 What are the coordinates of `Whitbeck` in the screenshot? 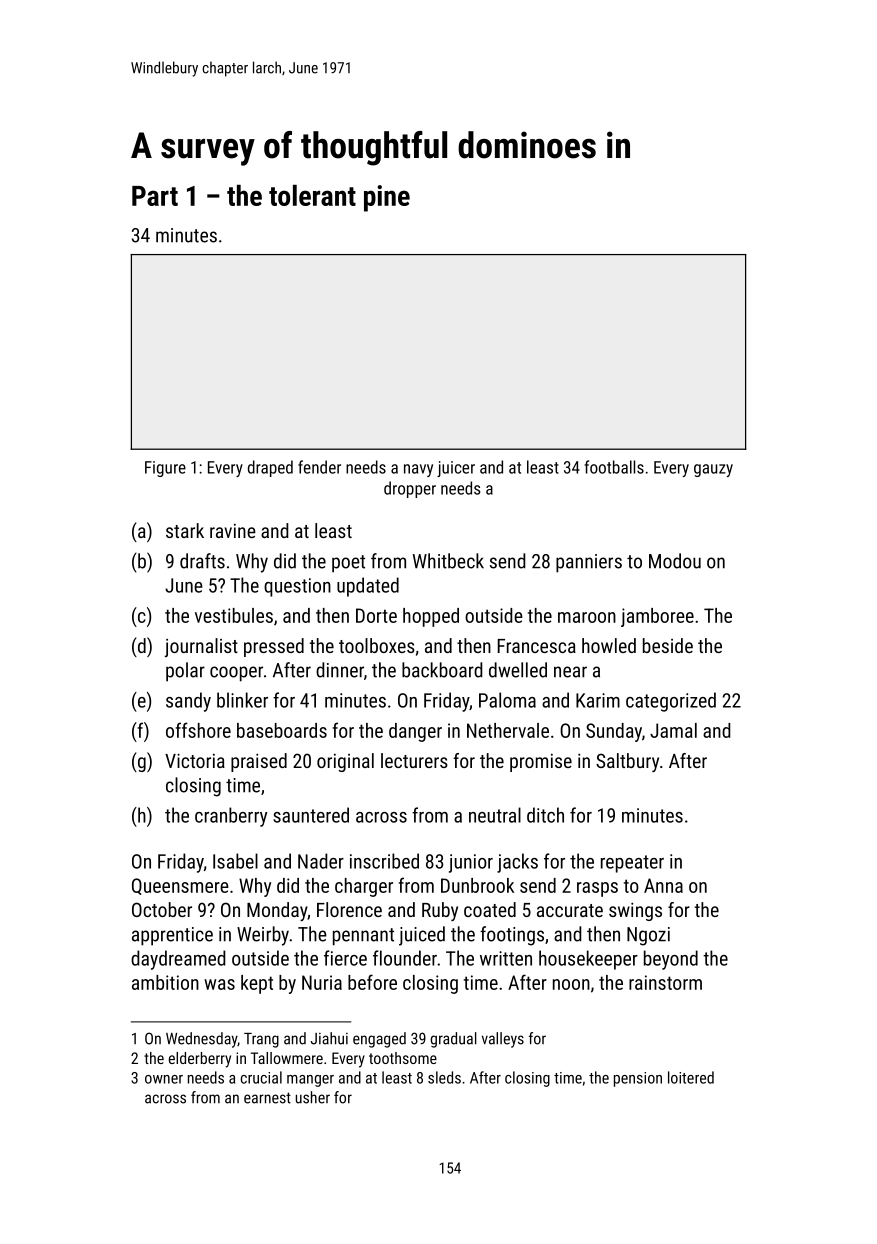 It's located at (448, 561).
